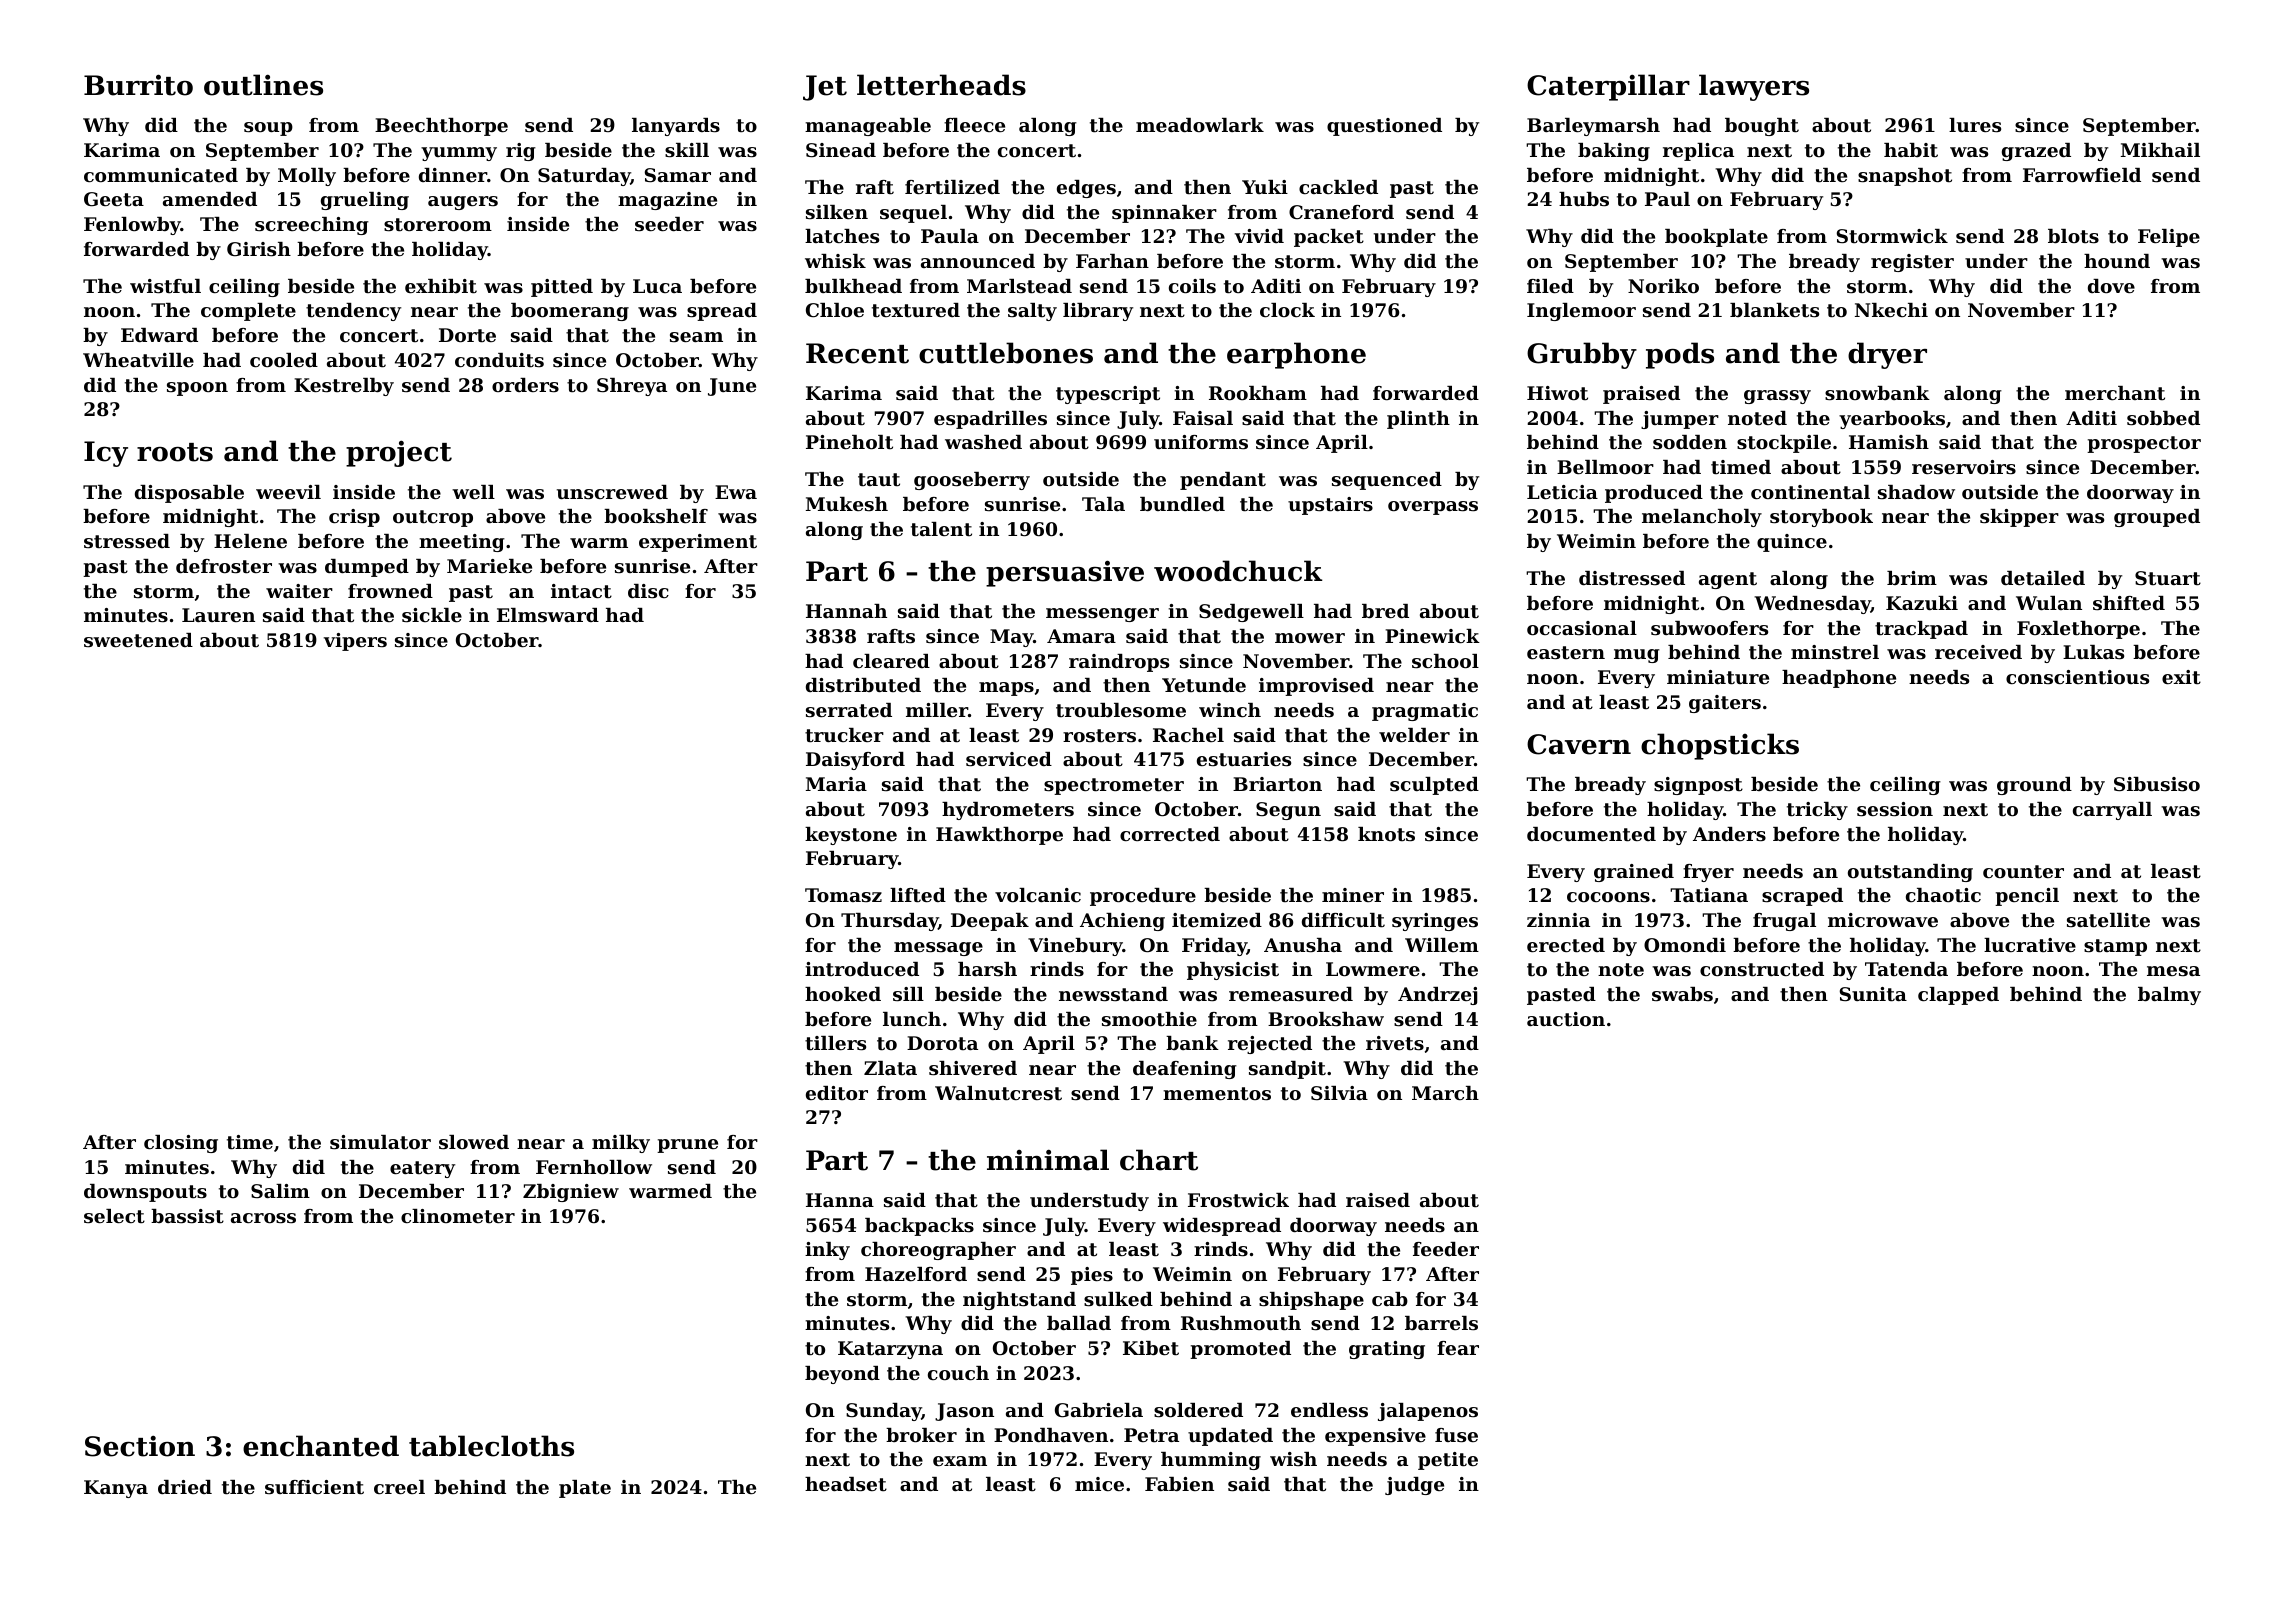 The width and height of the screenshot is (2284, 1615). Describe the element at coordinates (189, 494) in the screenshot. I see `disposable` at that location.
